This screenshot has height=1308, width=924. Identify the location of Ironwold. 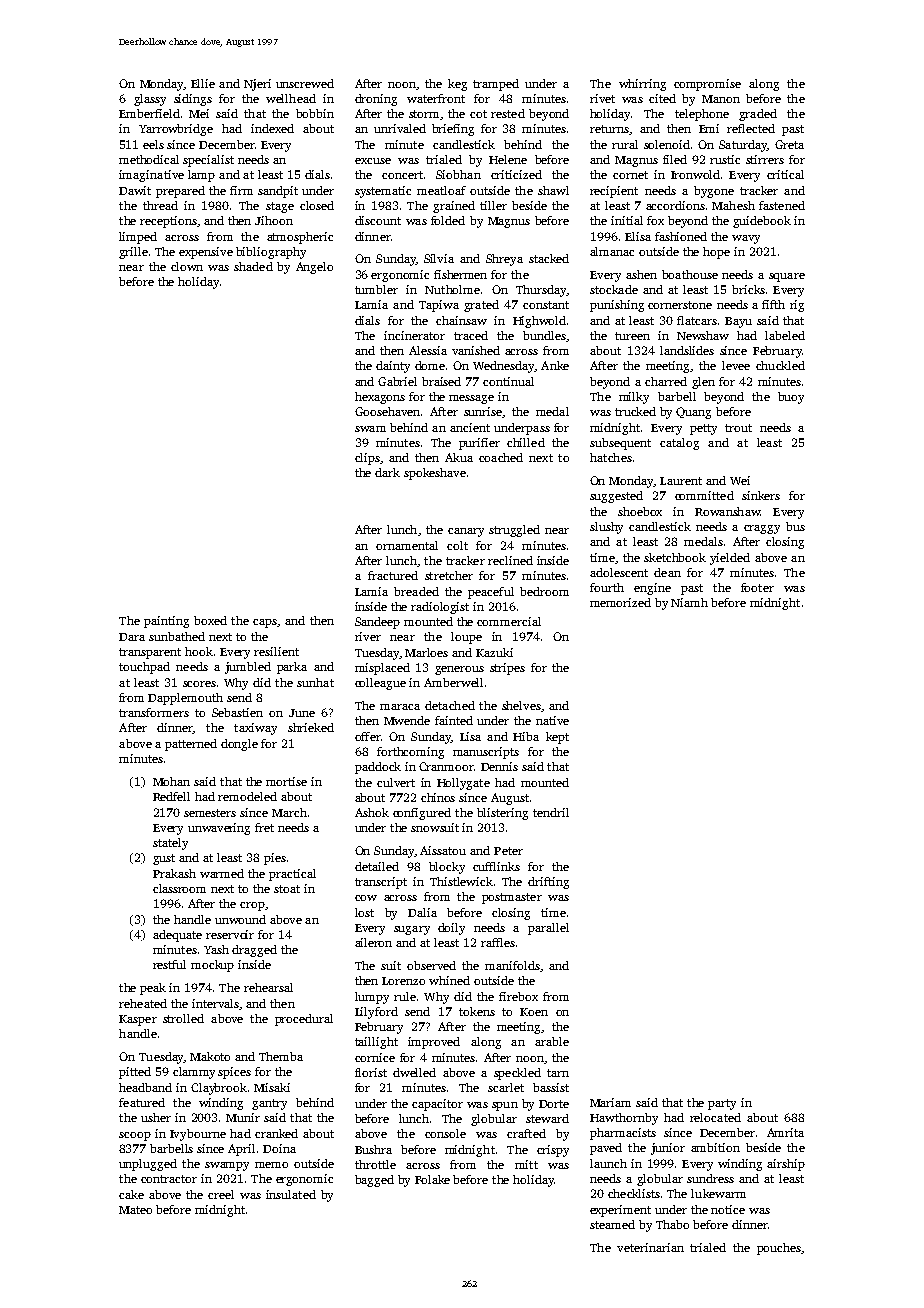
(695, 174).
